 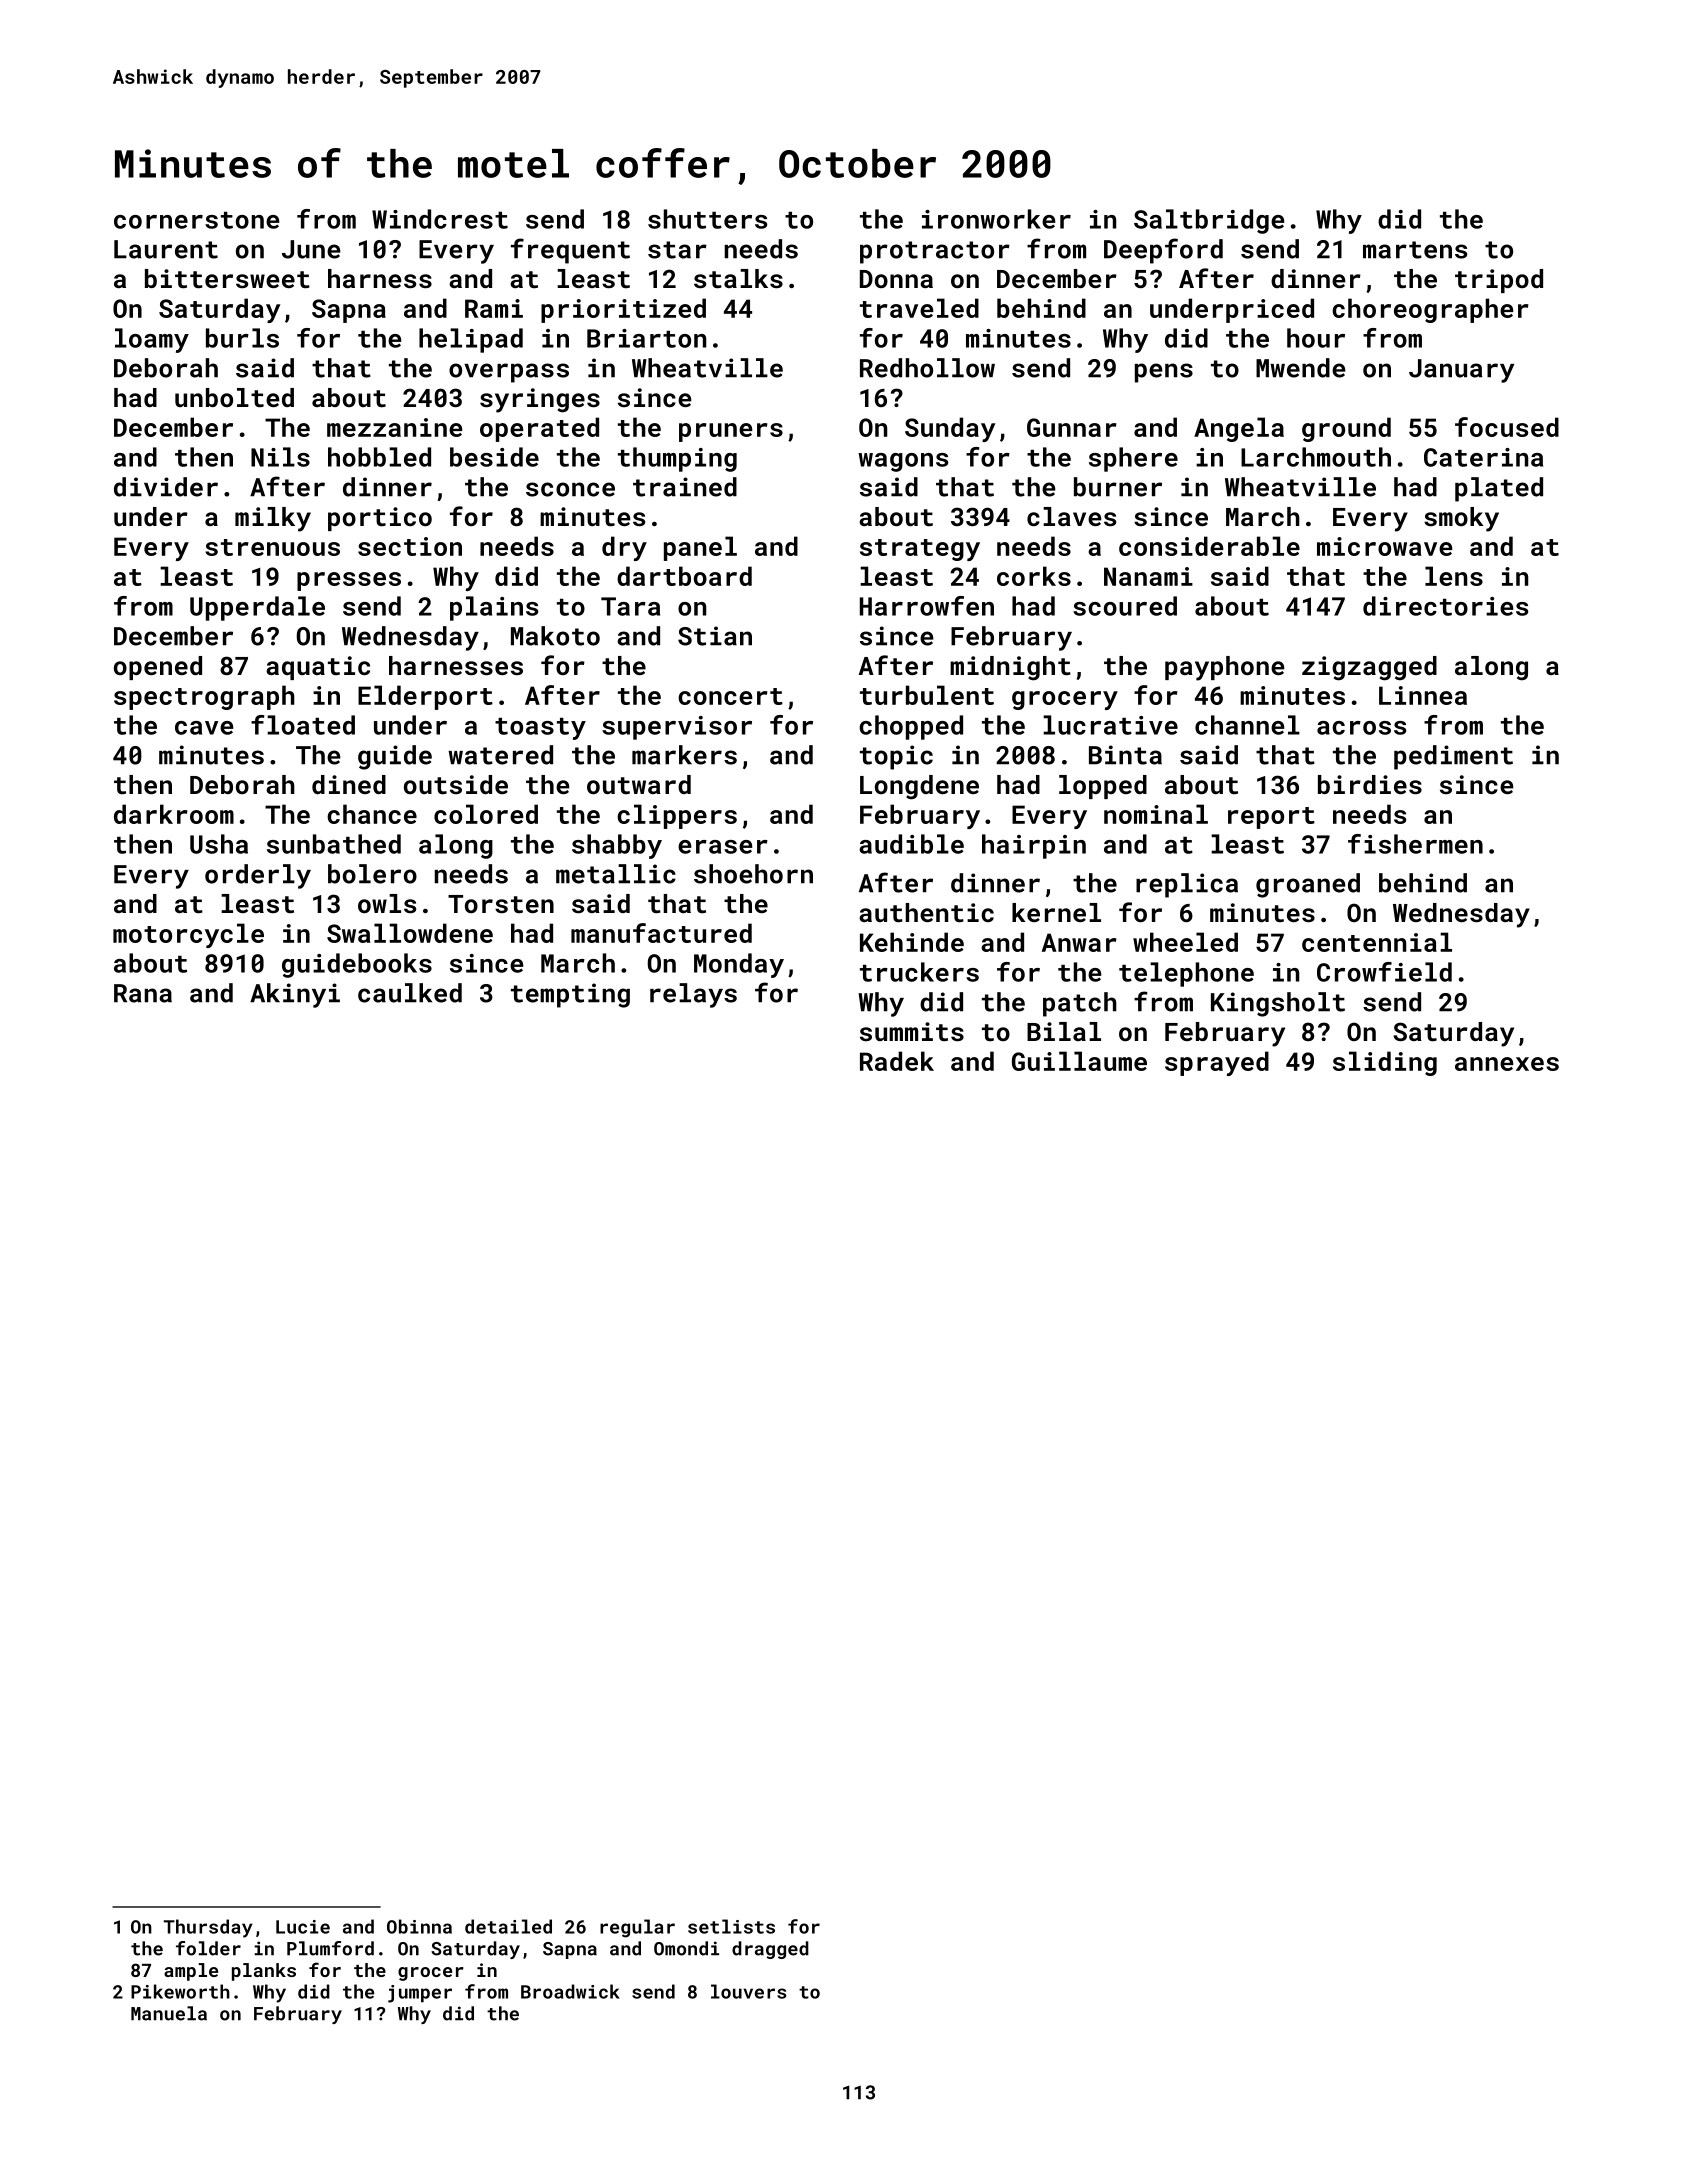 What do you see at coordinates (1385, 1063) in the page?
I see `sliding` at bounding box center [1385, 1063].
